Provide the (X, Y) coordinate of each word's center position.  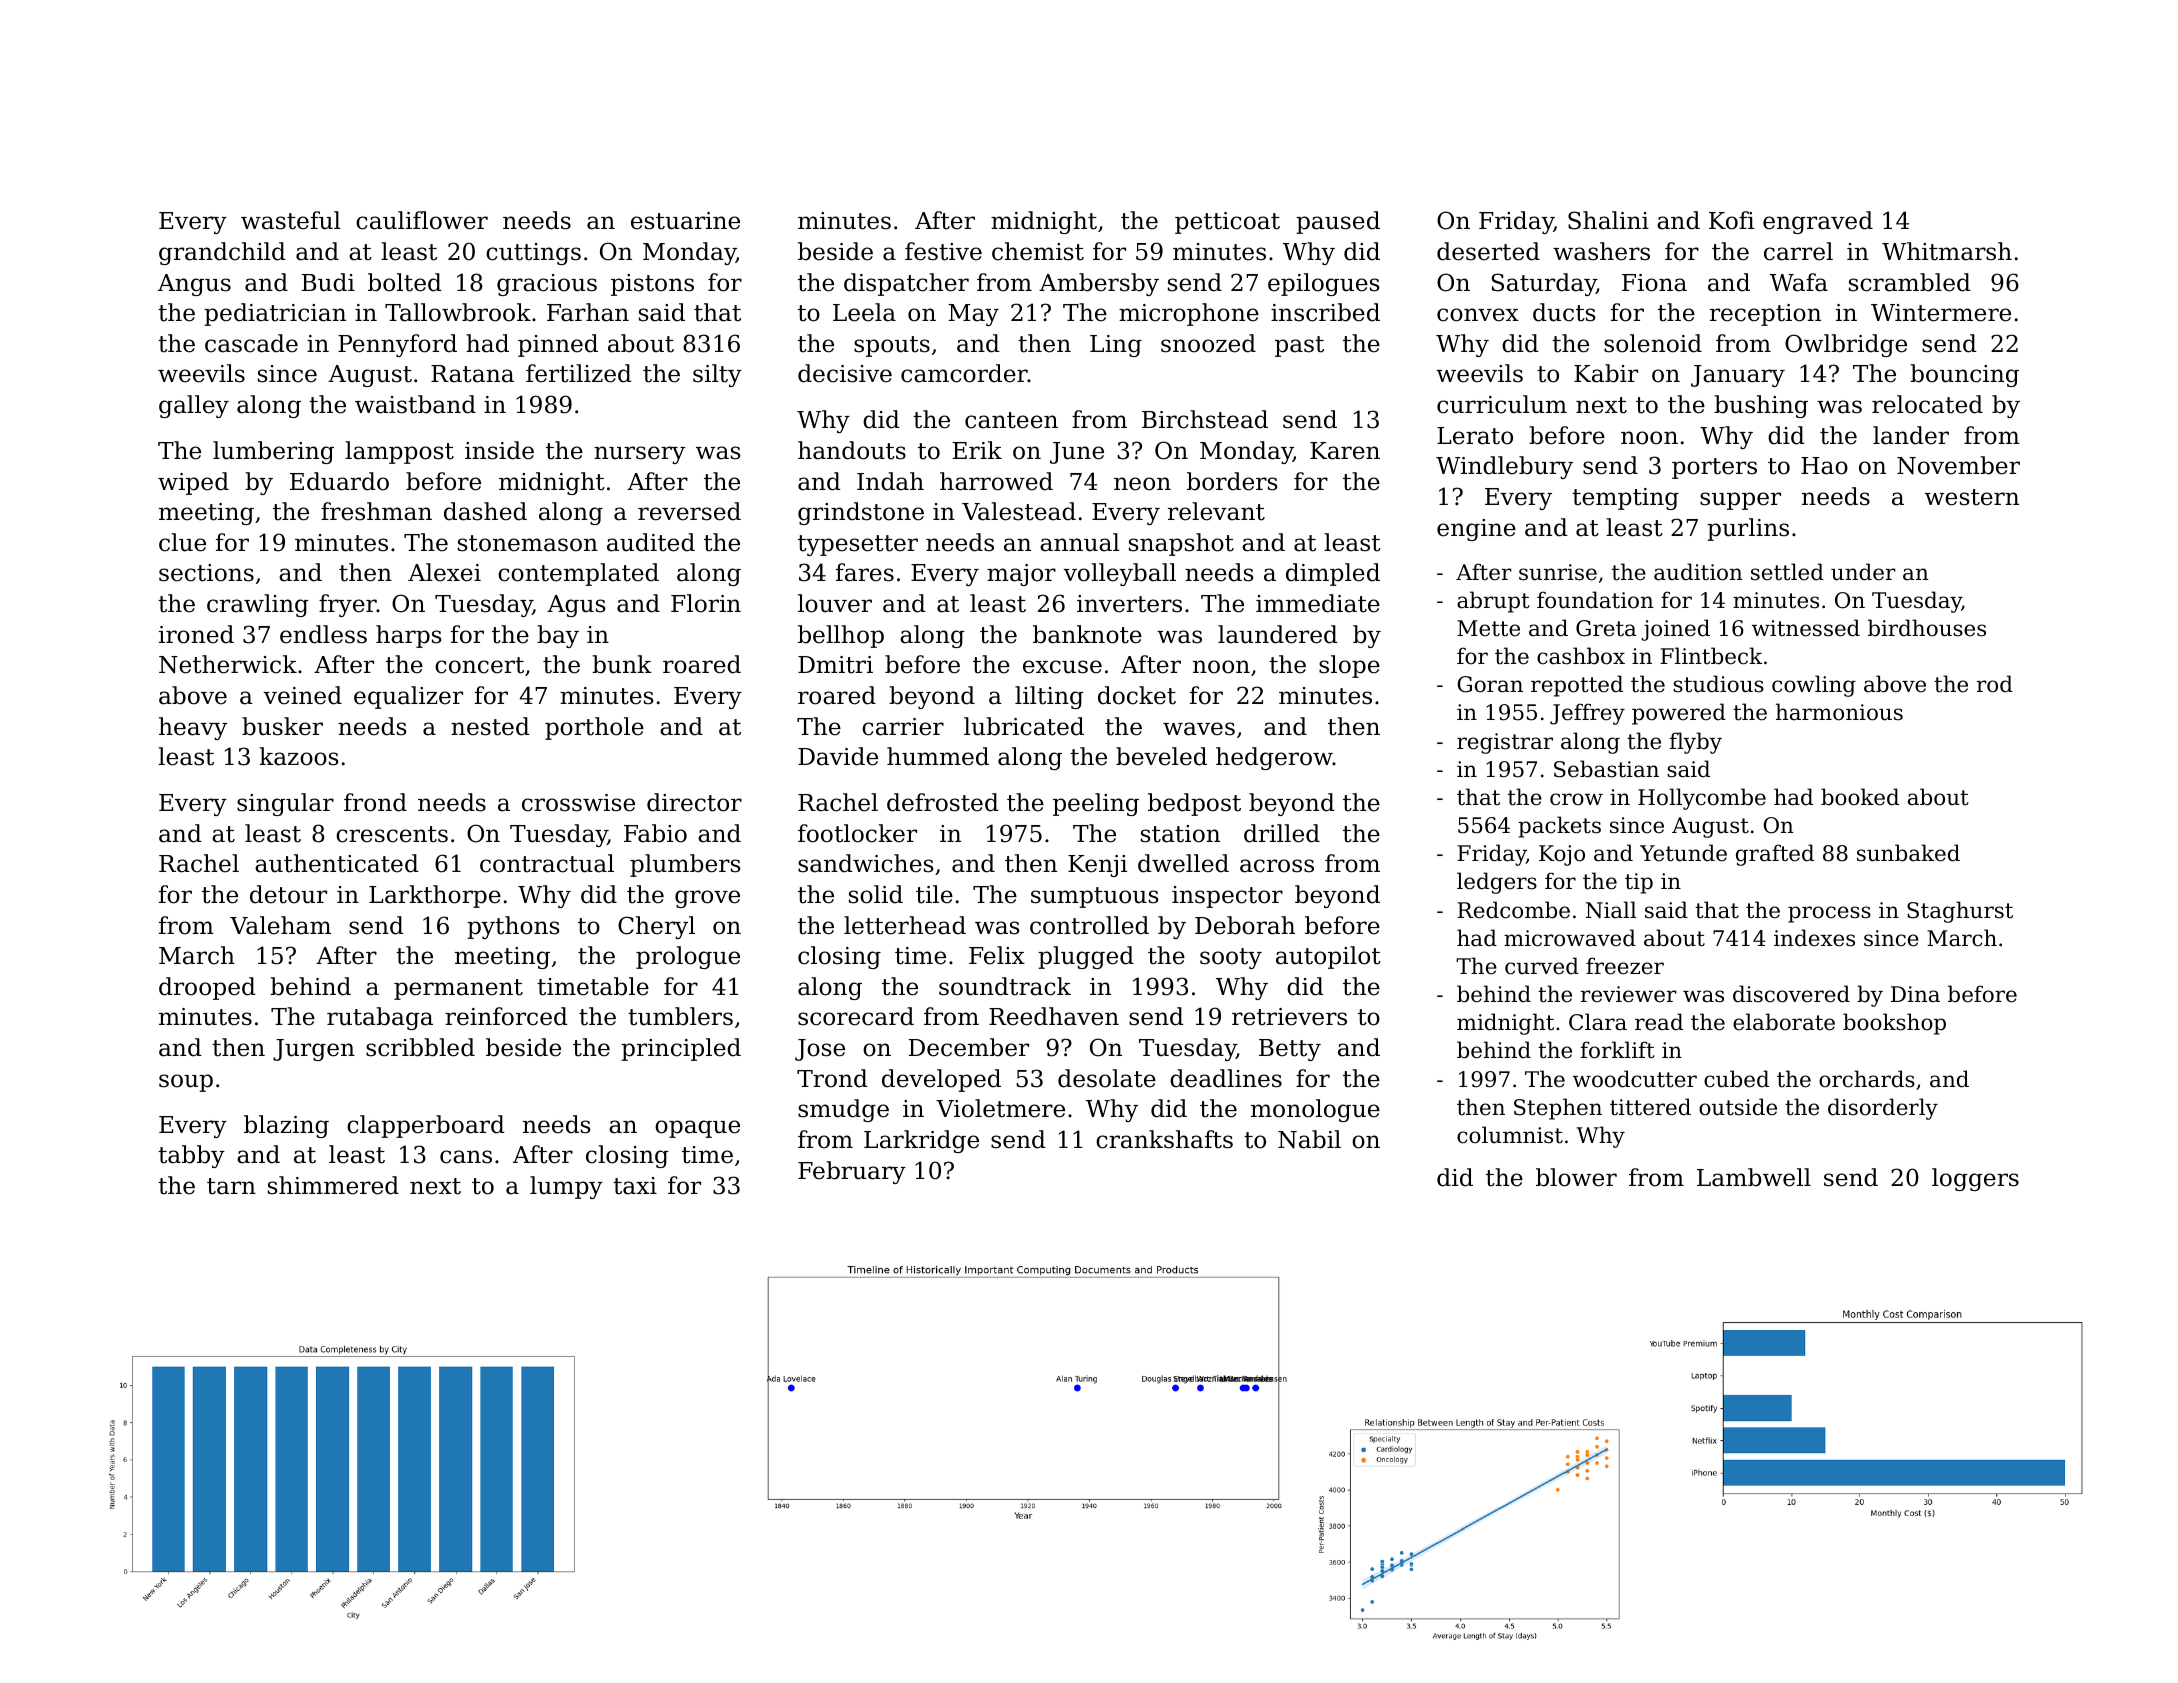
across (1277, 866)
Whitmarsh (1947, 251)
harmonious (1839, 712)
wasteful (291, 220)
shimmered (333, 1185)
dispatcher (906, 284)
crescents (392, 834)
